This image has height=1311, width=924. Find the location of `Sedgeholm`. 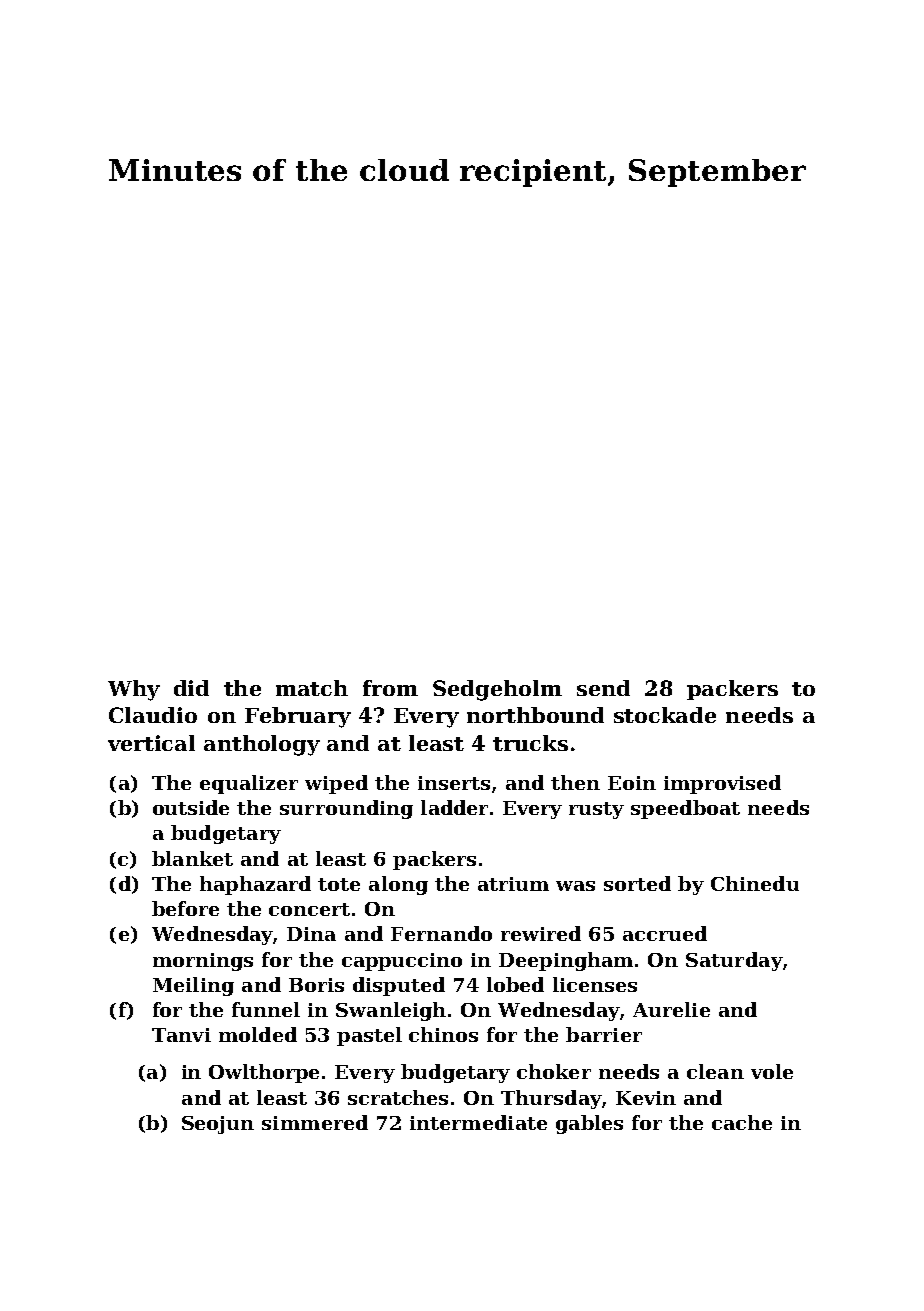

Sedgeholm is located at coordinates (497, 690).
